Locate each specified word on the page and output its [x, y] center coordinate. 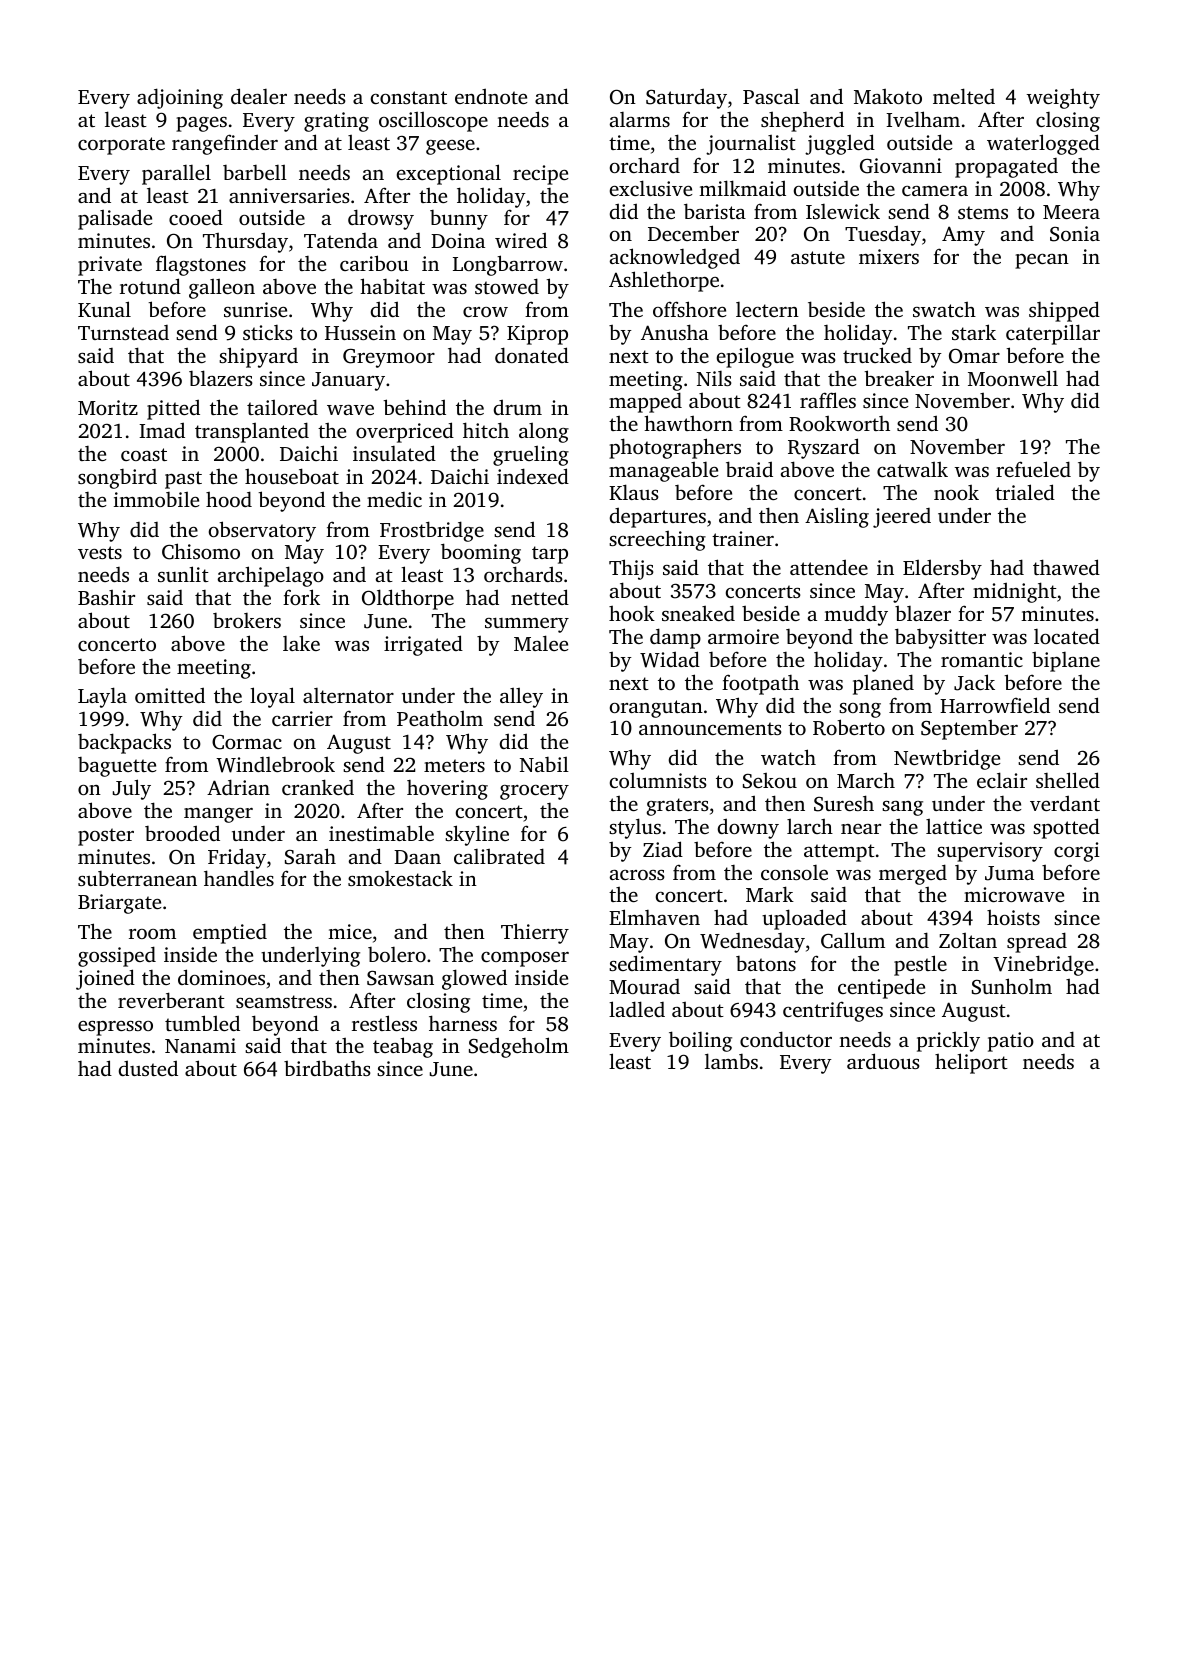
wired [521, 240]
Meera [1071, 212]
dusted [148, 1068]
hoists [1013, 917]
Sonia [1075, 234]
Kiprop [537, 335]
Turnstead [123, 332]
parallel [176, 174]
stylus [635, 828]
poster [106, 837]
